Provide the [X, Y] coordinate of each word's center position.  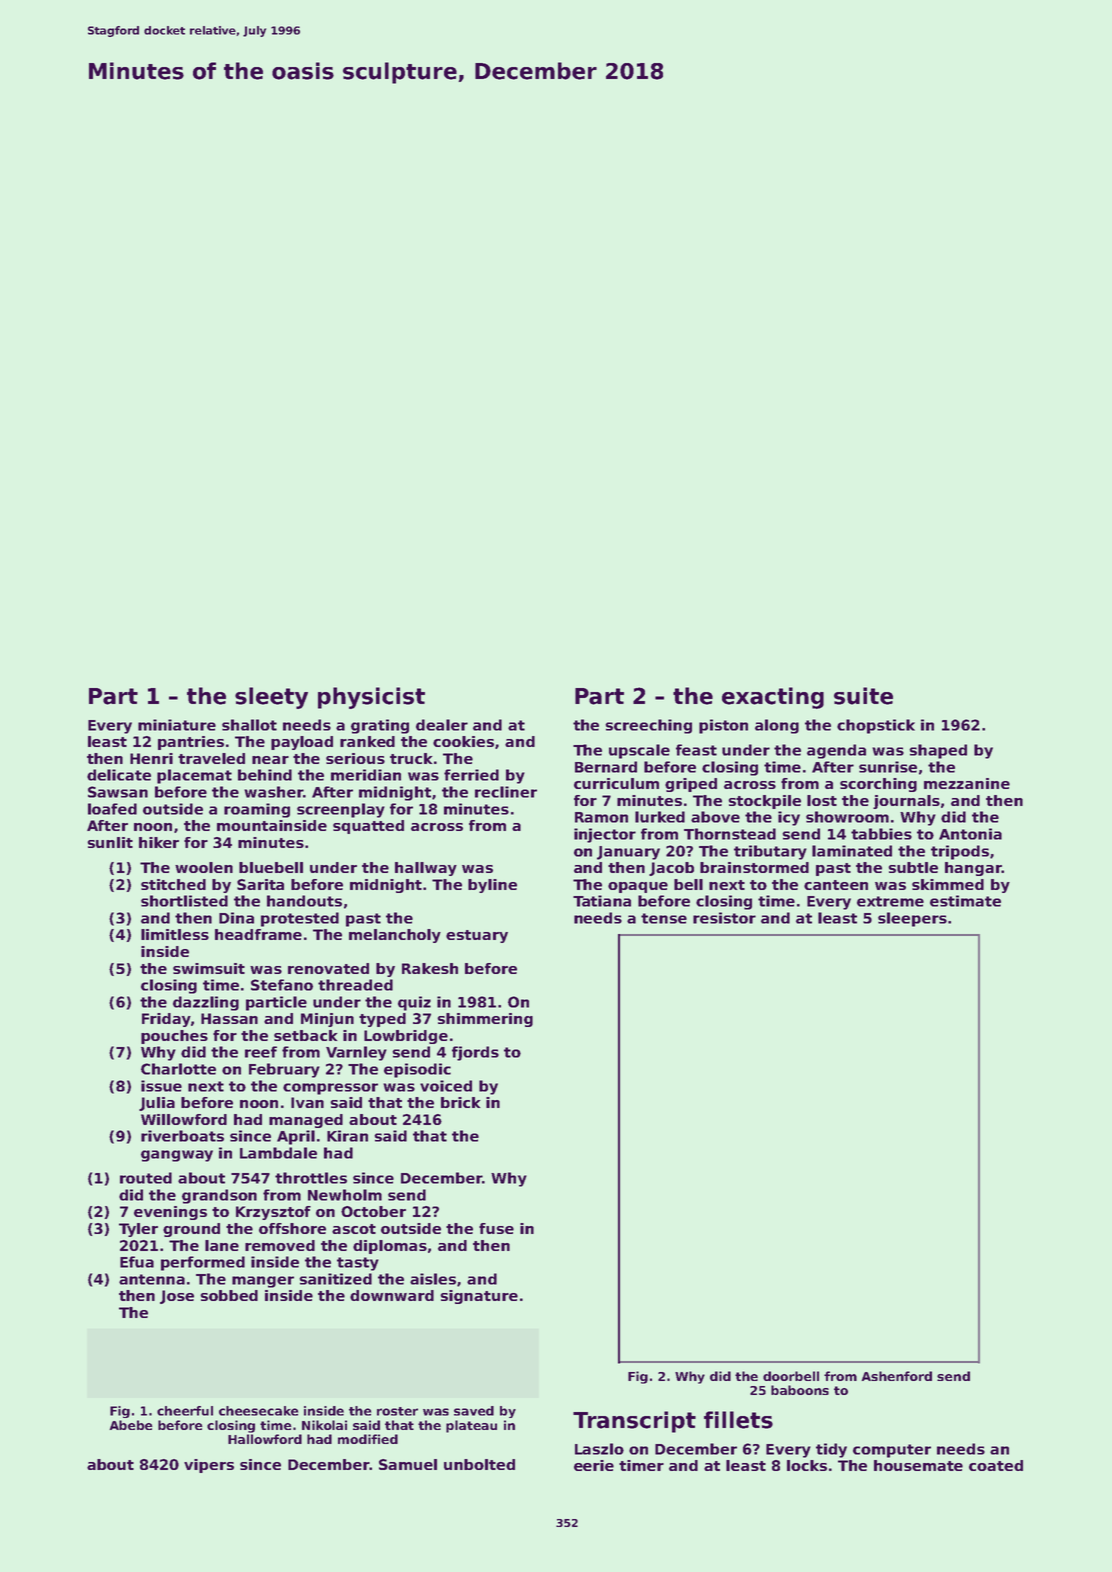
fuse [496, 1228]
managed [306, 1121]
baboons [800, 1390]
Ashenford [897, 1376]
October [373, 1211]
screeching [648, 726]
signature [479, 1297]
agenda [836, 751]
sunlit [110, 842]
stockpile [764, 802]
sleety [271, 698]
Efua [137, 1262]
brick [460, 1102]
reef [261, 1052]
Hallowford [265, 1439]
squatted [368, 827]
